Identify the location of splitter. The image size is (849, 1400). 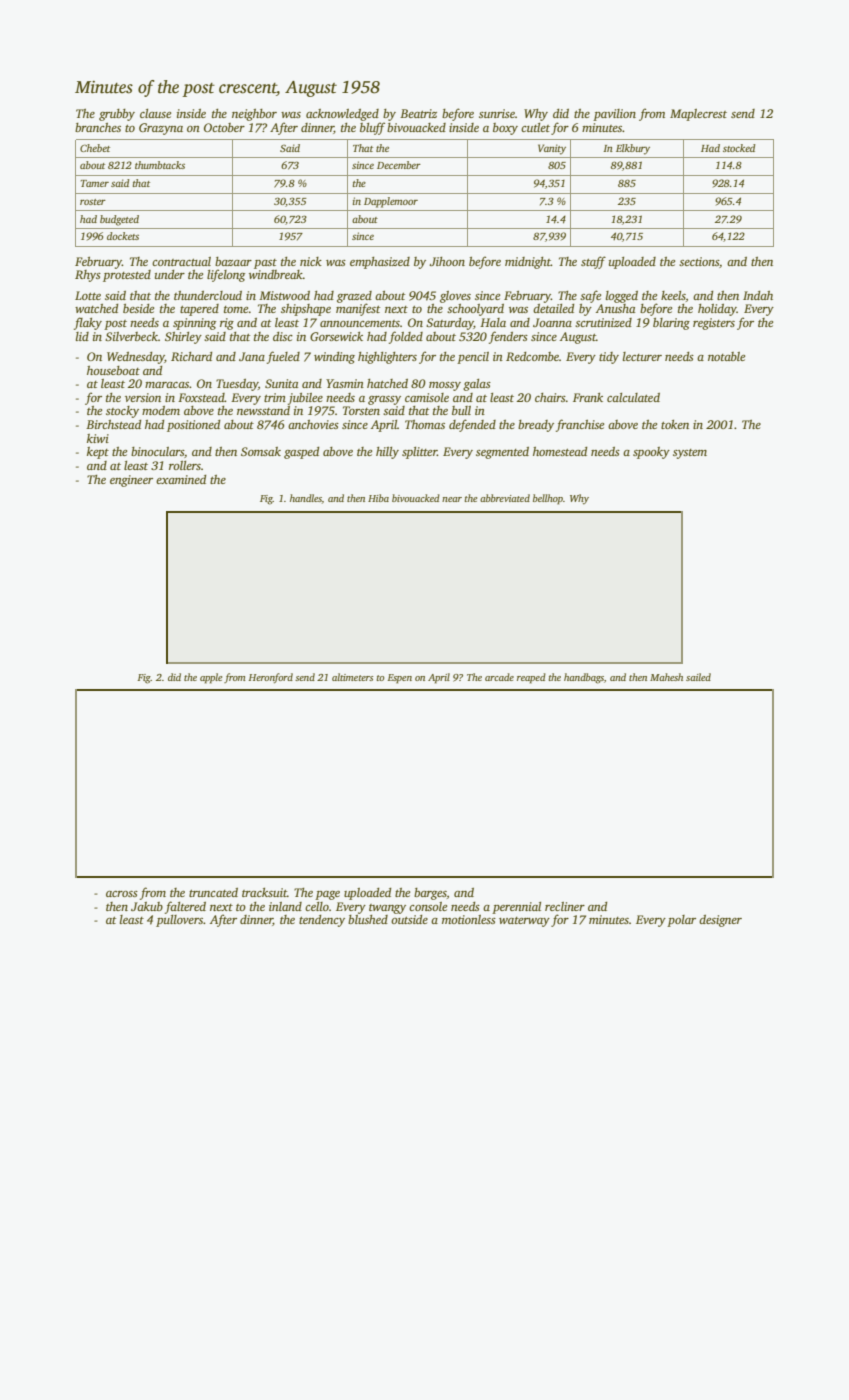
(419, 453).
